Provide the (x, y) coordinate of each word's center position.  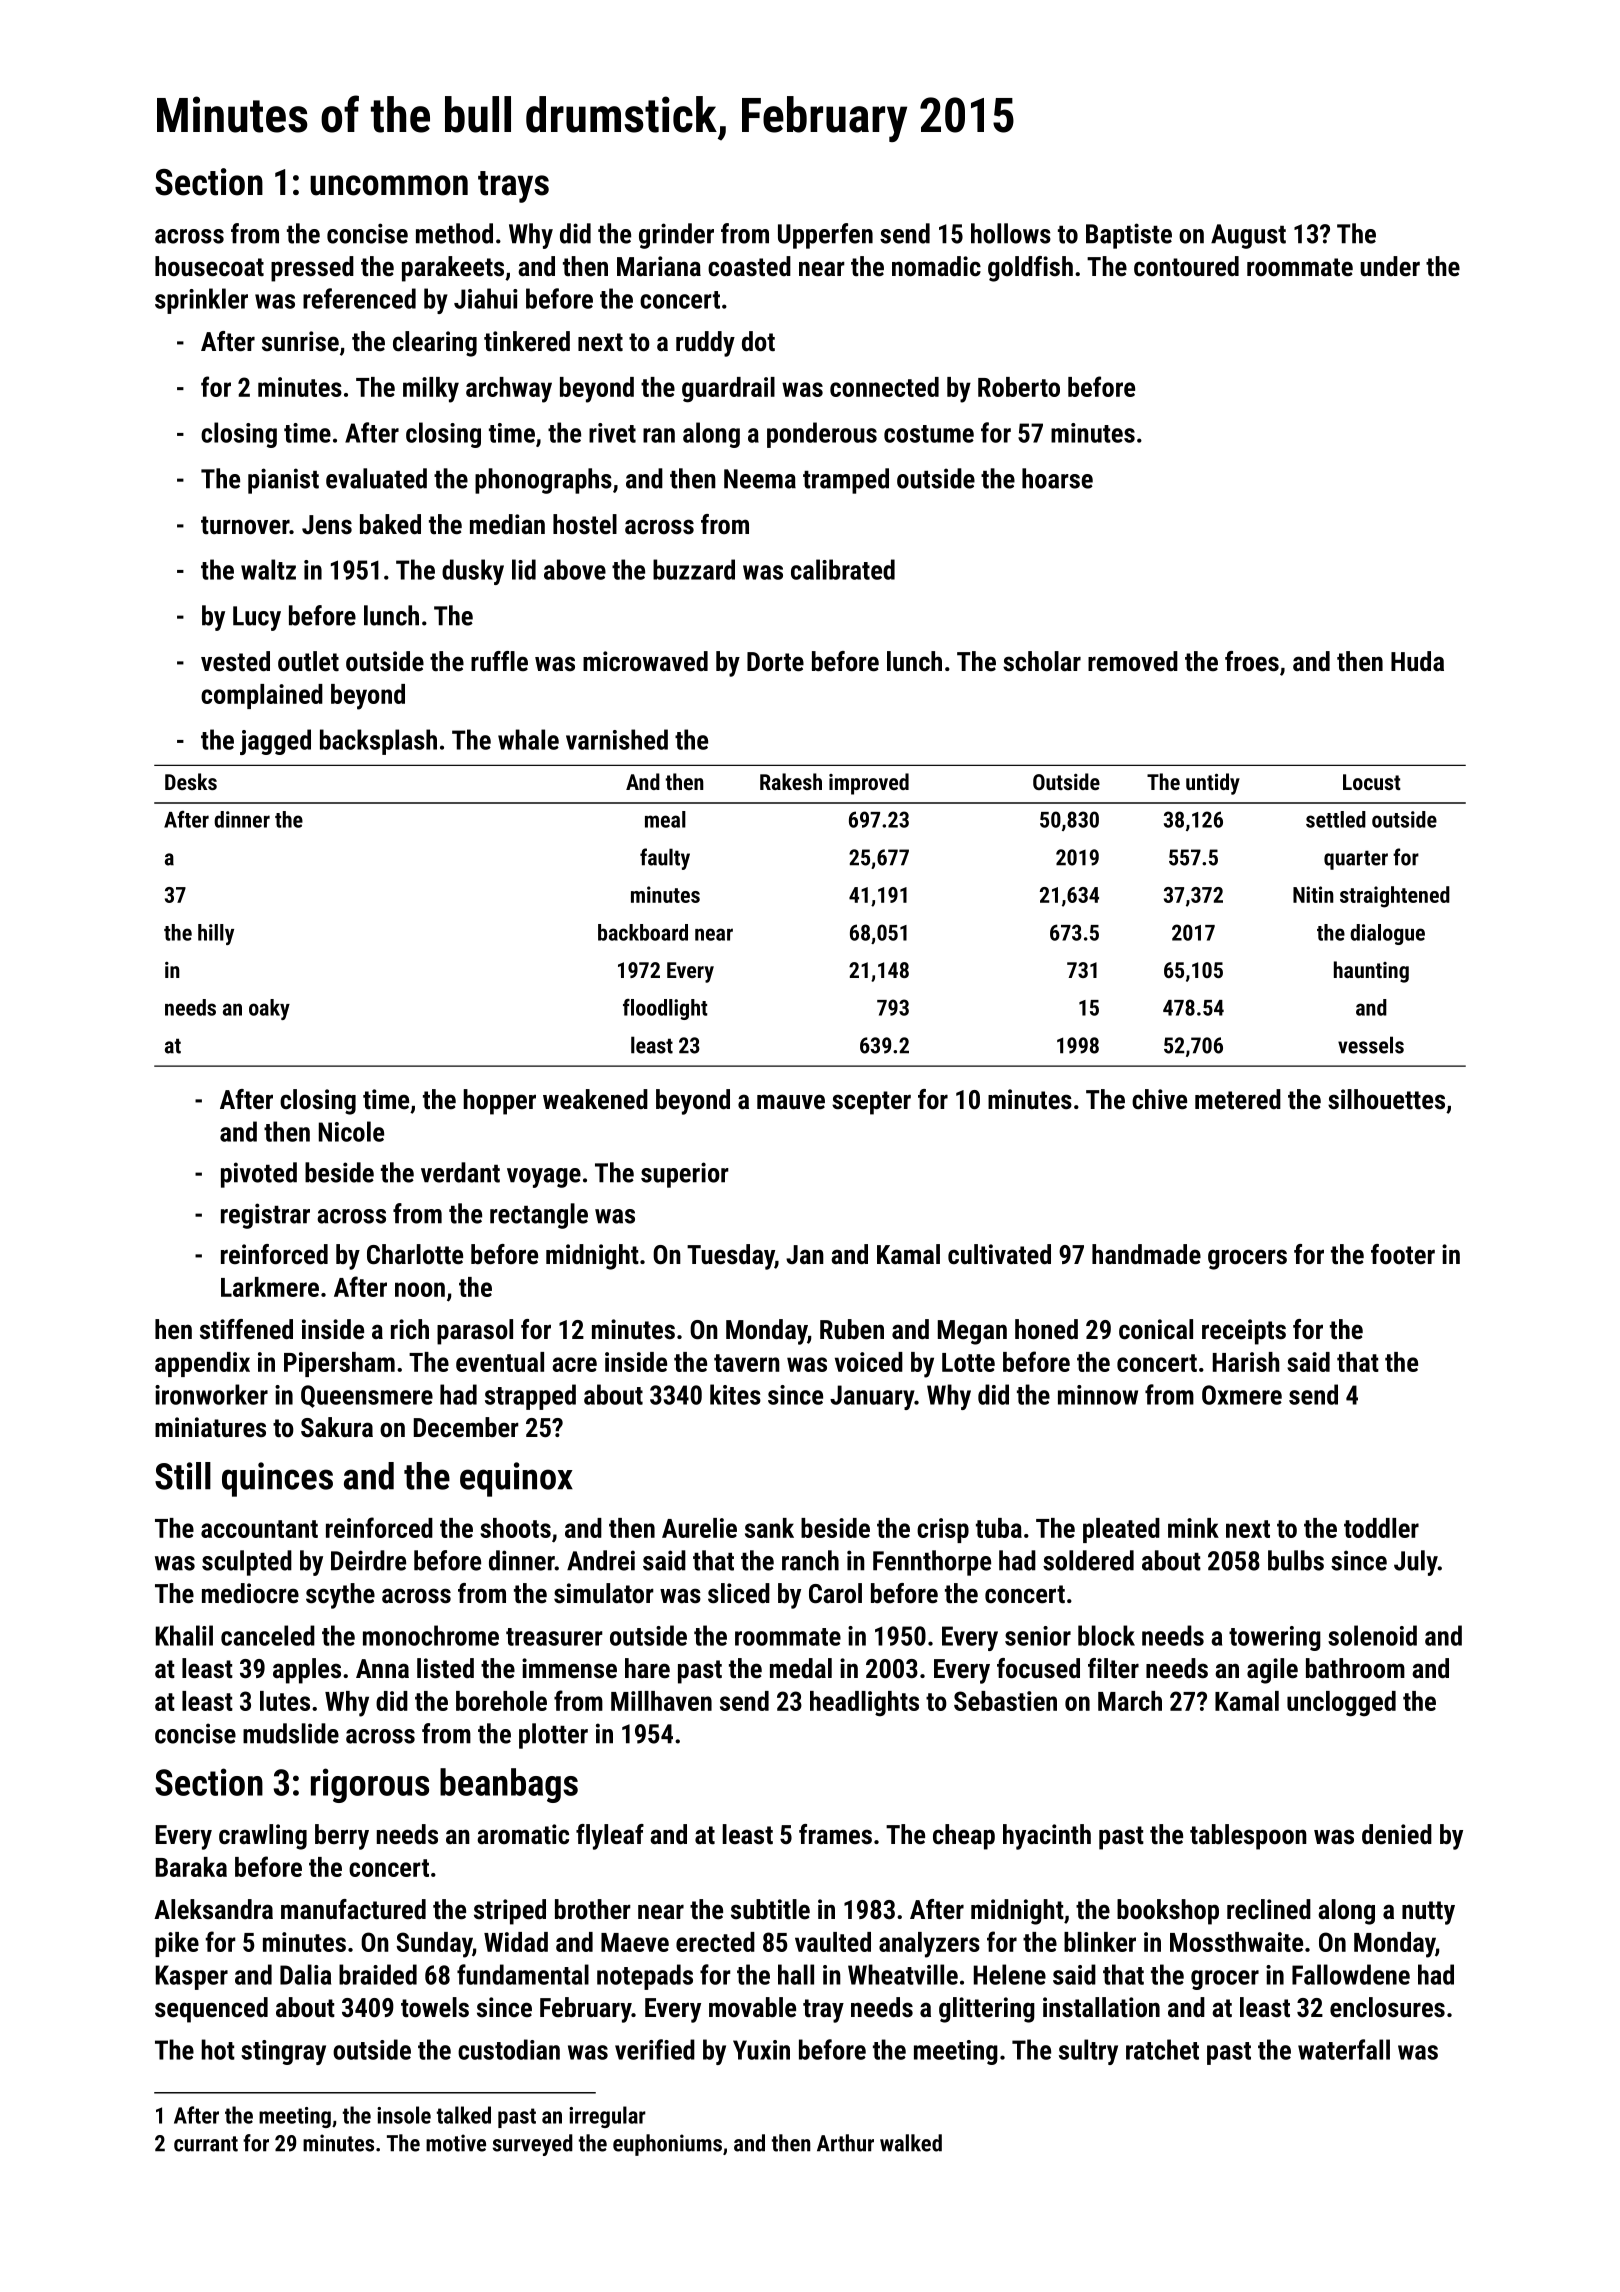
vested (235, 661)
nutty (1428, 1913)
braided (378, 1974)
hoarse (1057, 478)
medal (801, 1668)
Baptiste (1129, 236)
